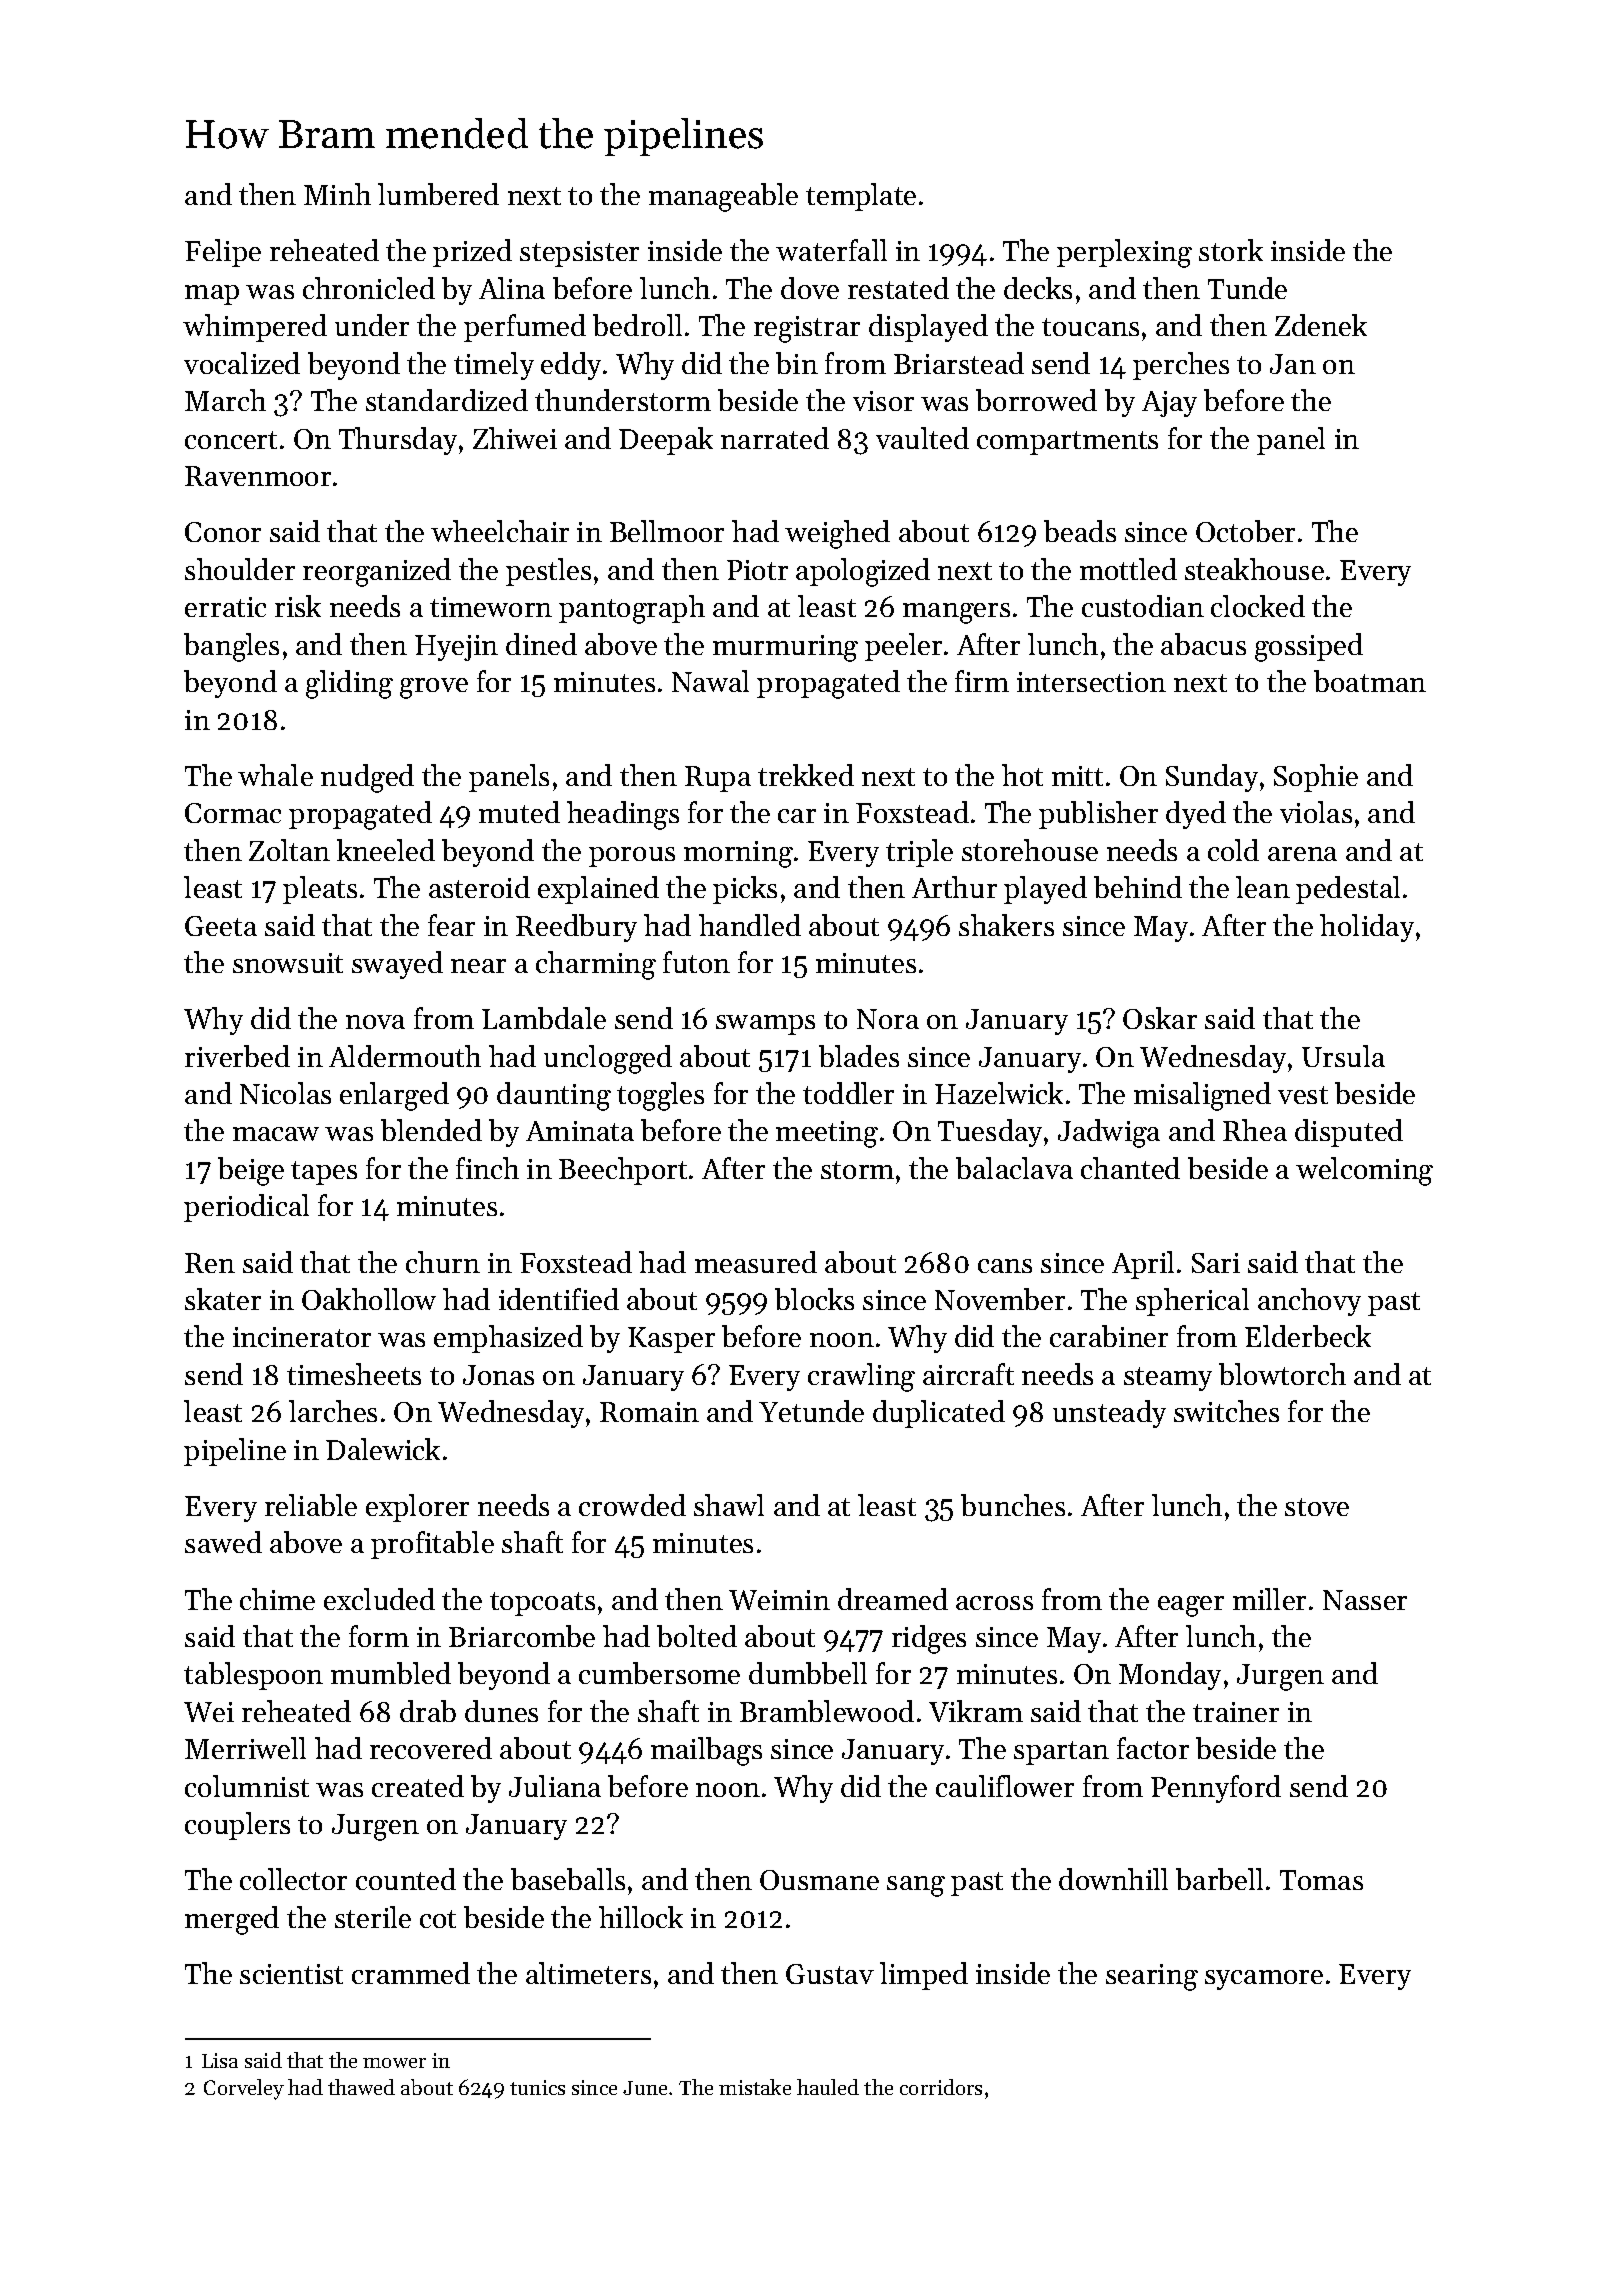 Image resolution: width=1620 pixels, height=2292 pixels. What do you see at coordinates (1128, 569) in the image?
I see `mottled` at bounding box center [1128, 569].
